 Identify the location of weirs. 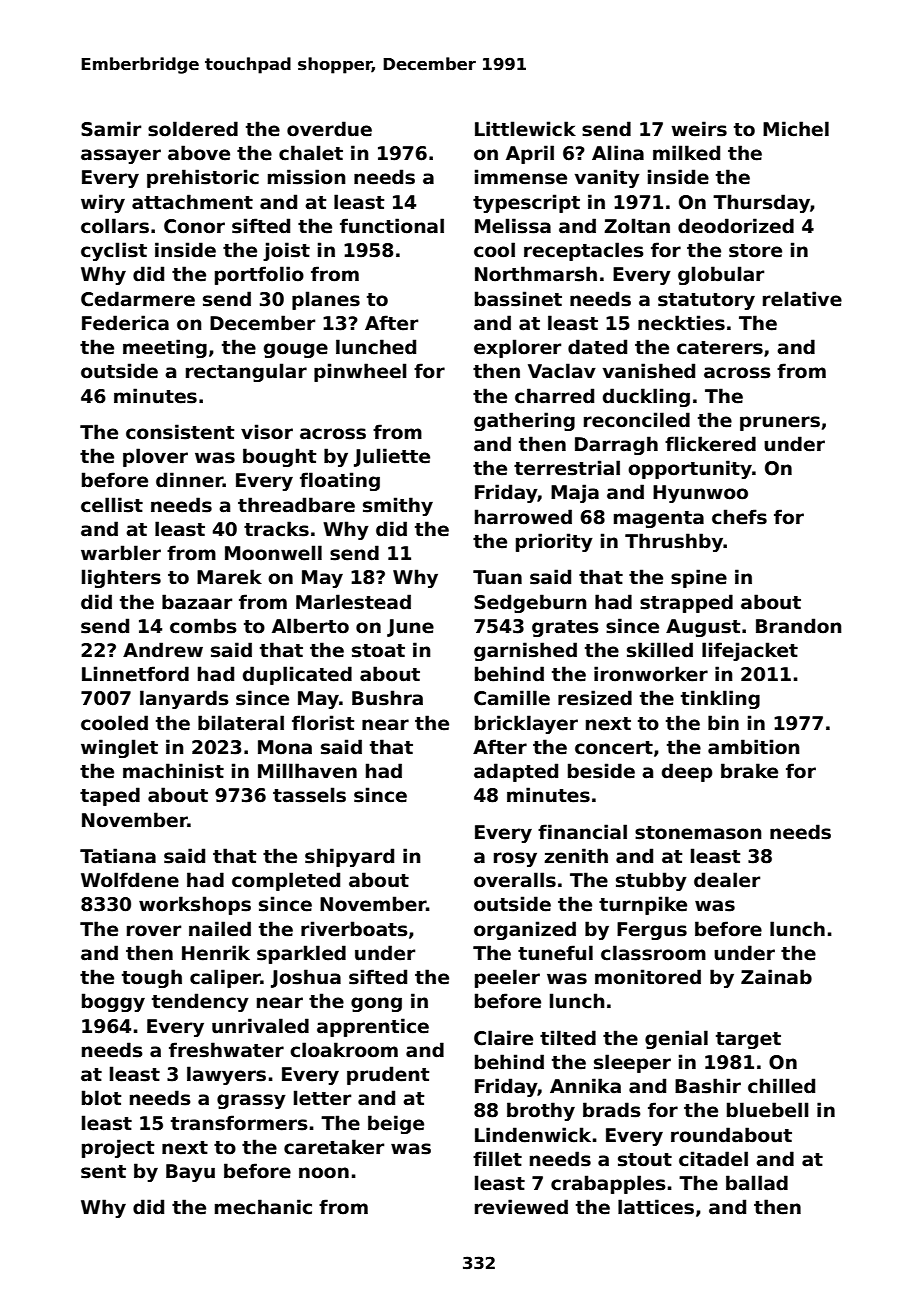
(699, 129).
